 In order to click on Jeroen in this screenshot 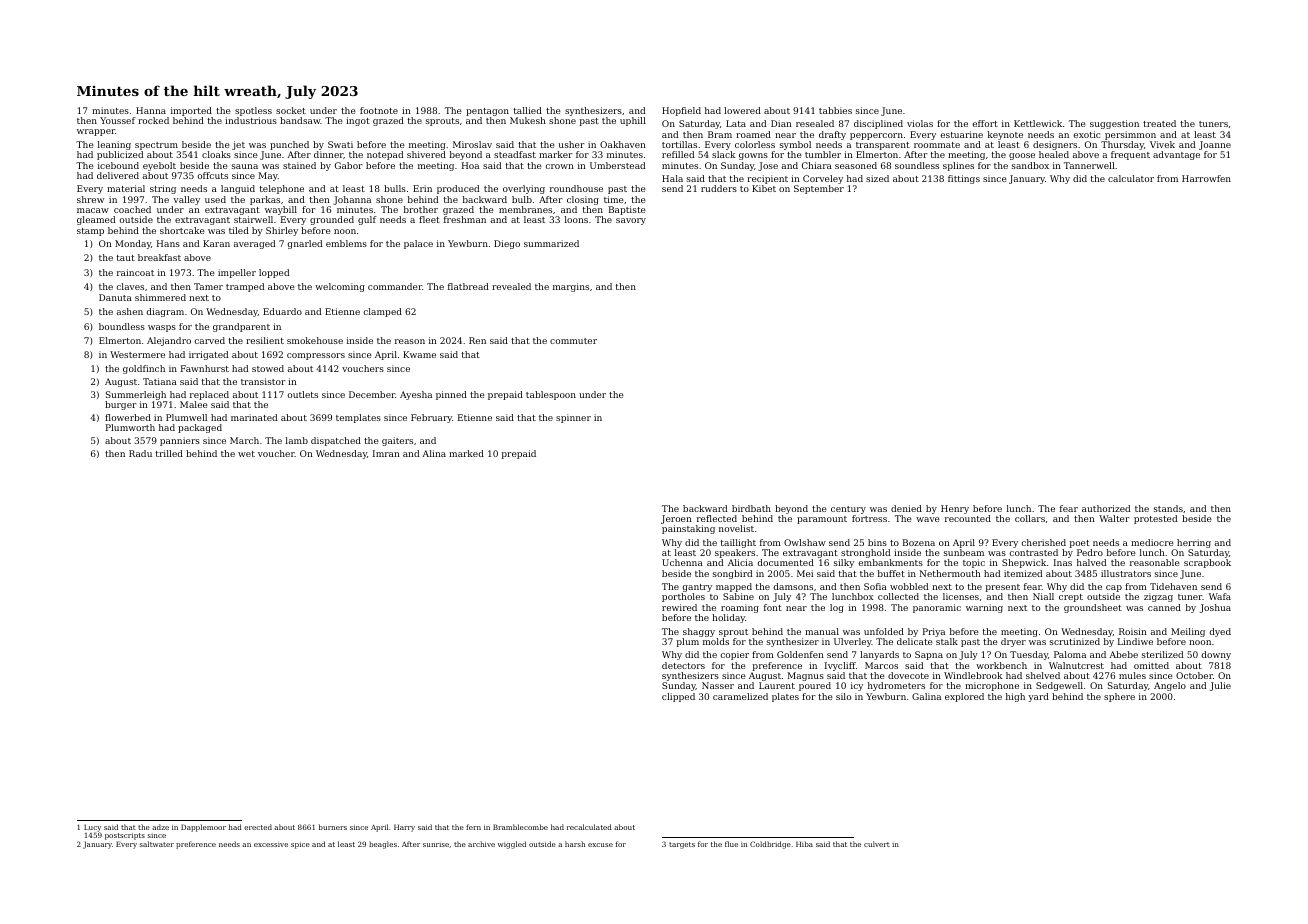, I will do `click(676, 519)`.
